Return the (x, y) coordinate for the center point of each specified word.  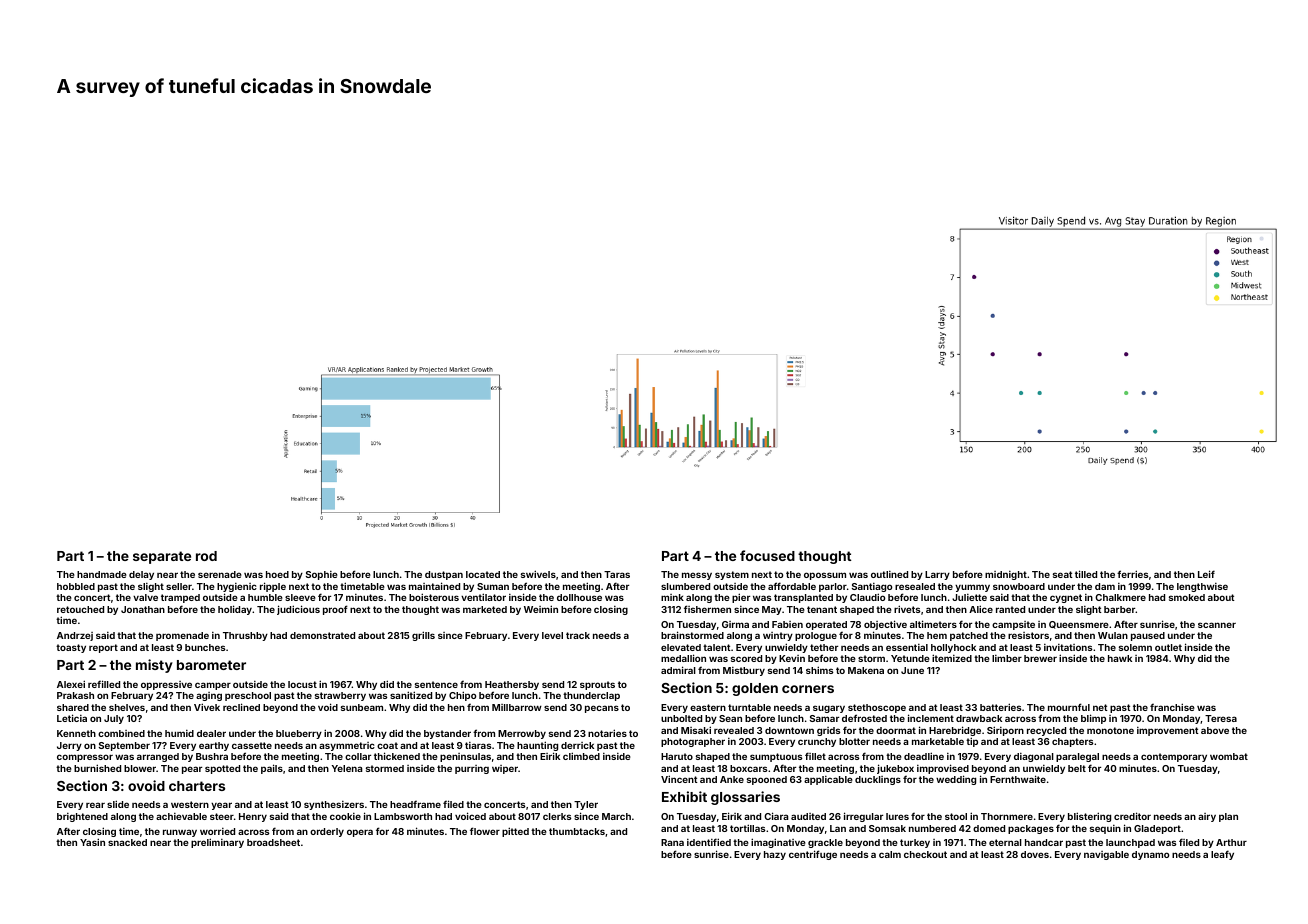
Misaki (696, 730)
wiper (505, 769)
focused (767, 555)
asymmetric (347, 746)
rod (206, 556)
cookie (345, 816)
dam (1105, 586)
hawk (1120, 658)
